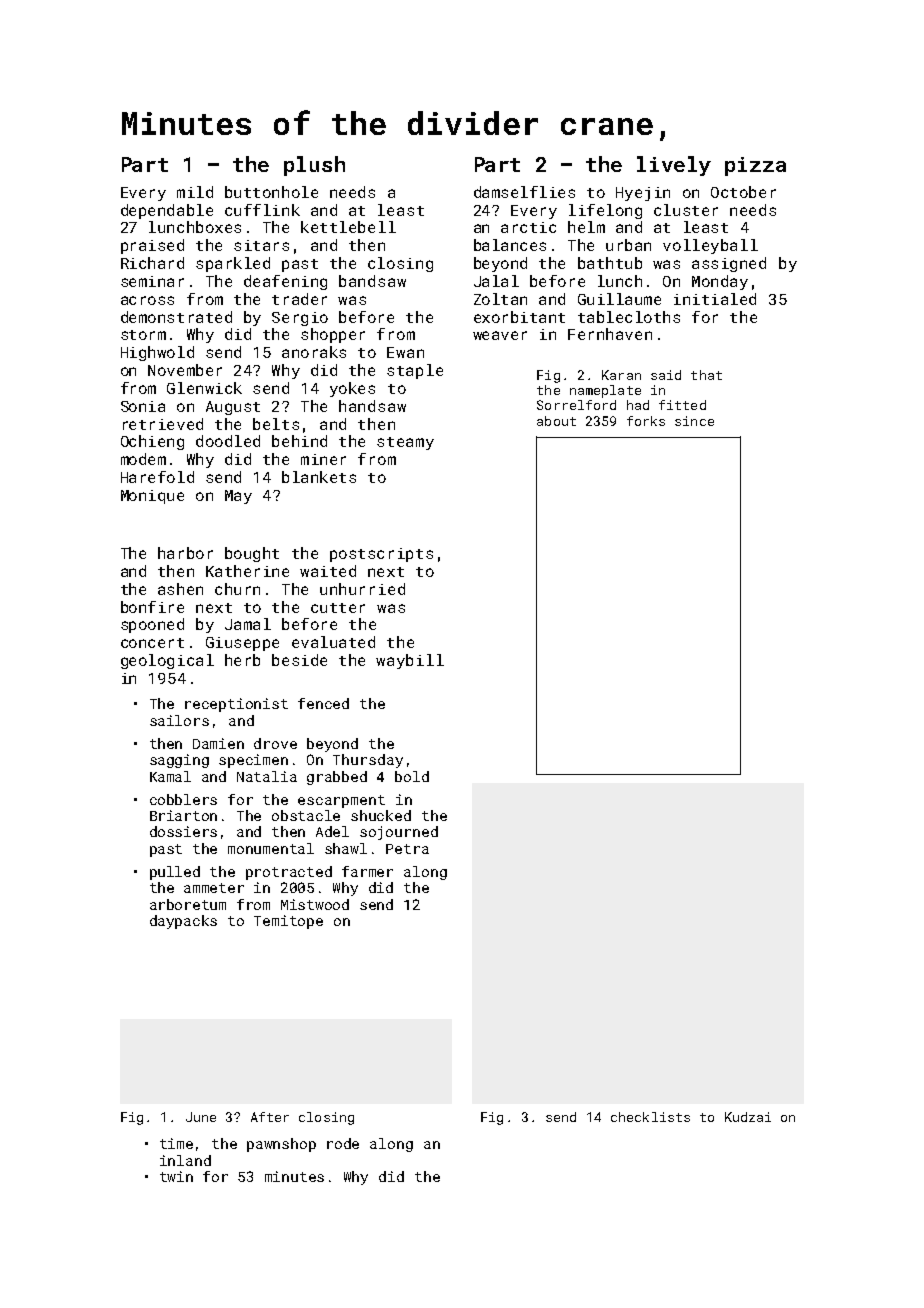 Image resolution: width=924 pixels, height=1308 pixels. I want to click on Karan, so click(621, 375).
